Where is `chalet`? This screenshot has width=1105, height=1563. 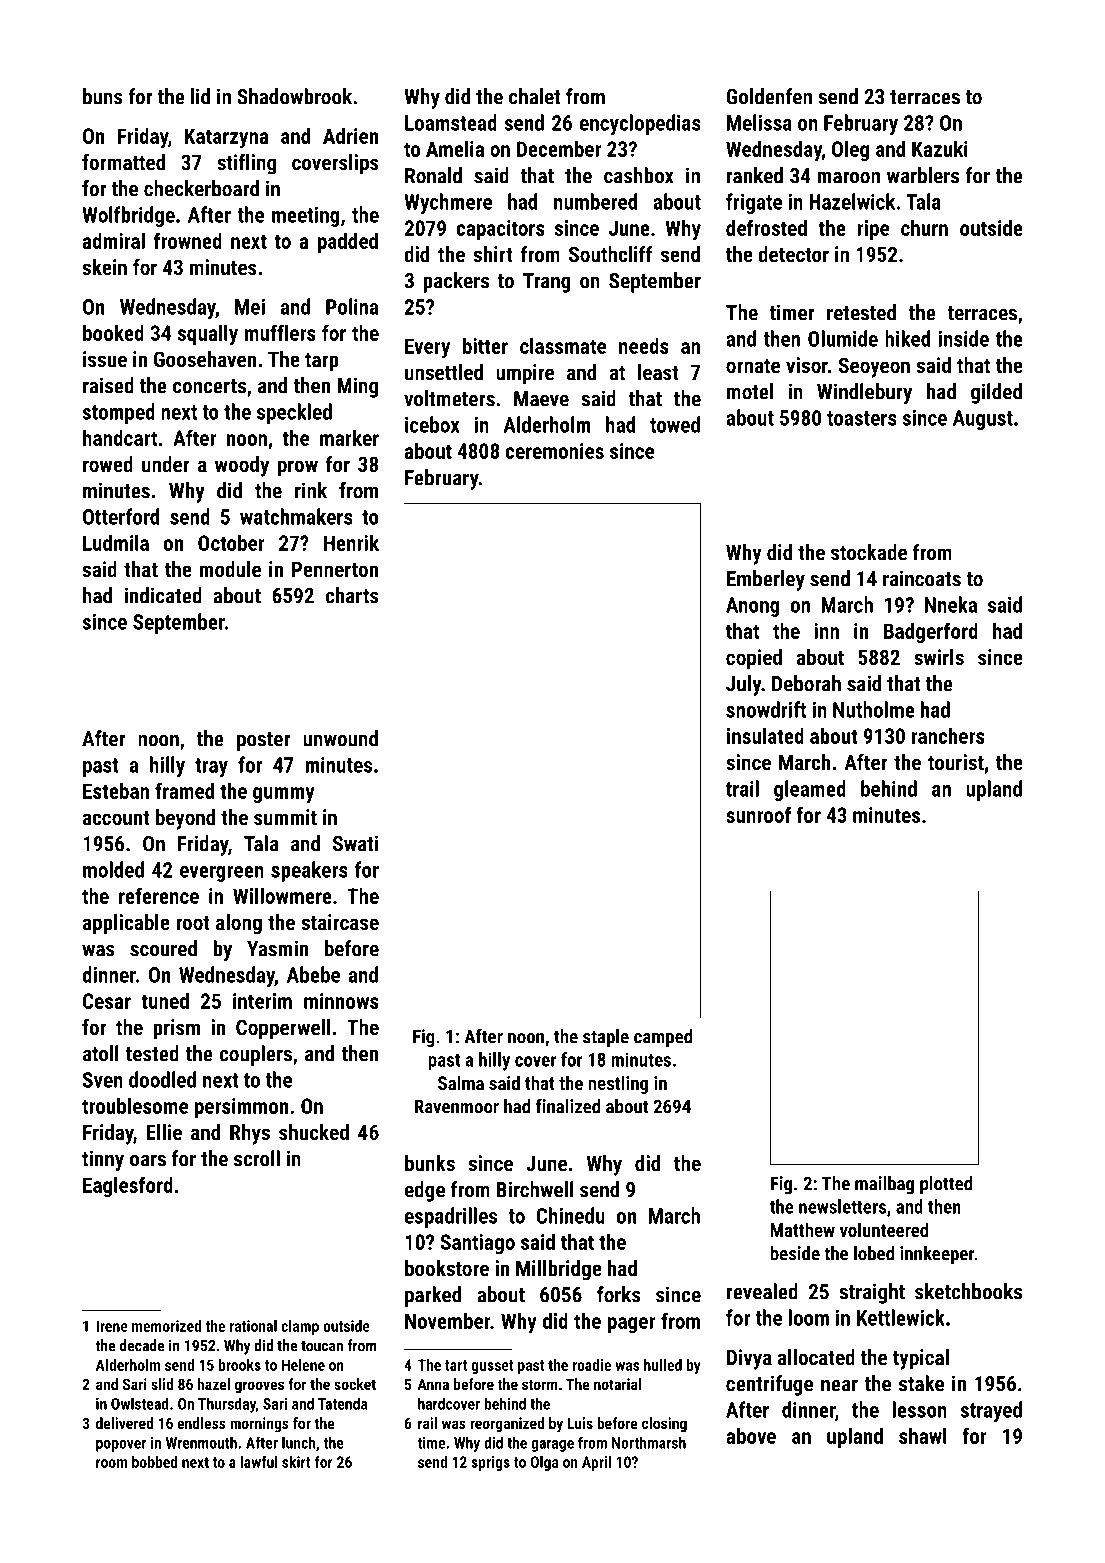 chalet is located at coordinates (535, 96).
